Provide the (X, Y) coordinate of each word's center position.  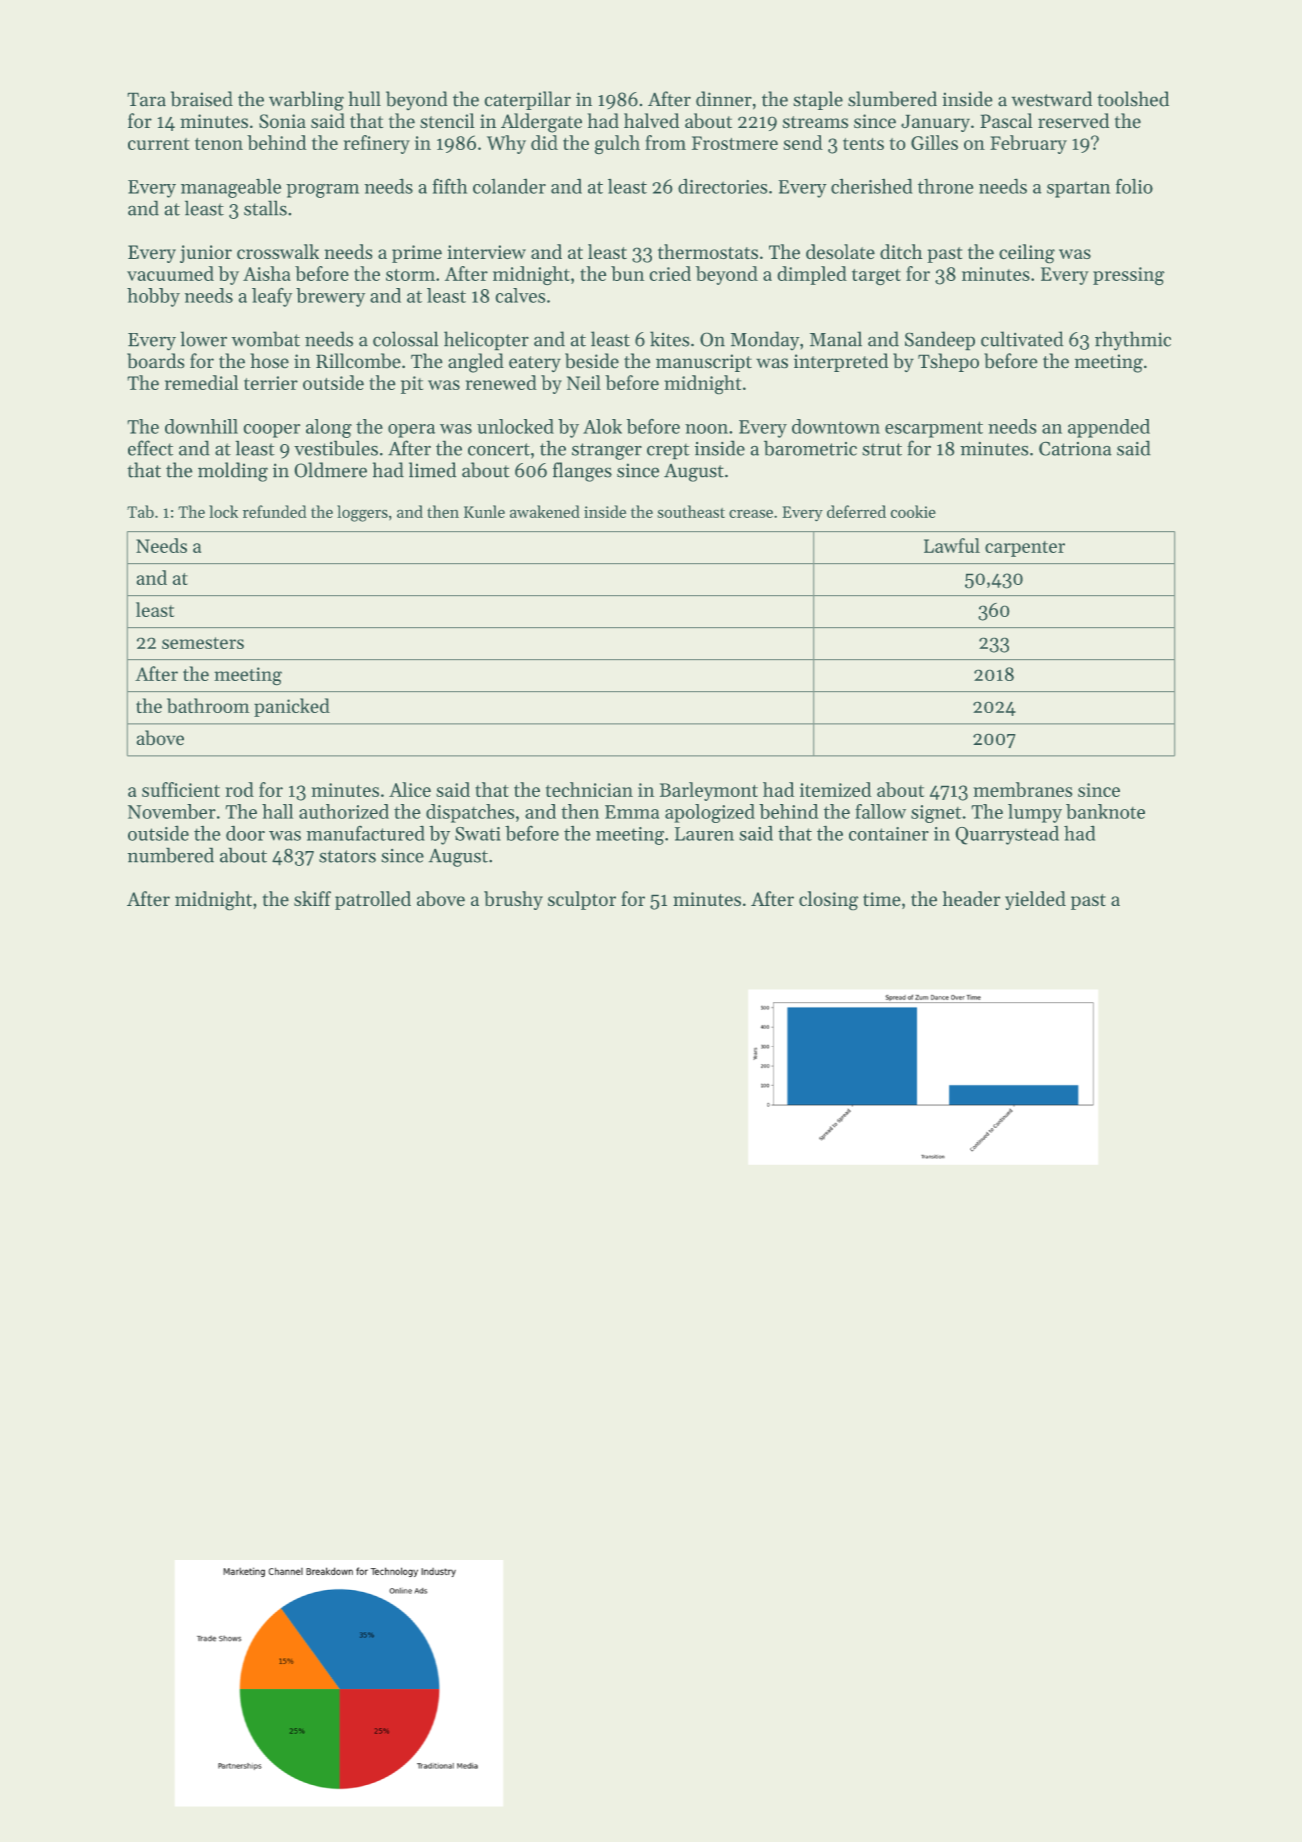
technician (589, 789)
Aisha (267, 273)
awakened (545, 511)
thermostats (708, 252)
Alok (602, 426)
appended (1109, 428)
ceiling (1027, 254)
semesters (203, 643)
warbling (306, 101)
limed (433, 470)
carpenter (1025, 549)
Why (506, 144)
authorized (344, 811)
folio (1134, 186)
